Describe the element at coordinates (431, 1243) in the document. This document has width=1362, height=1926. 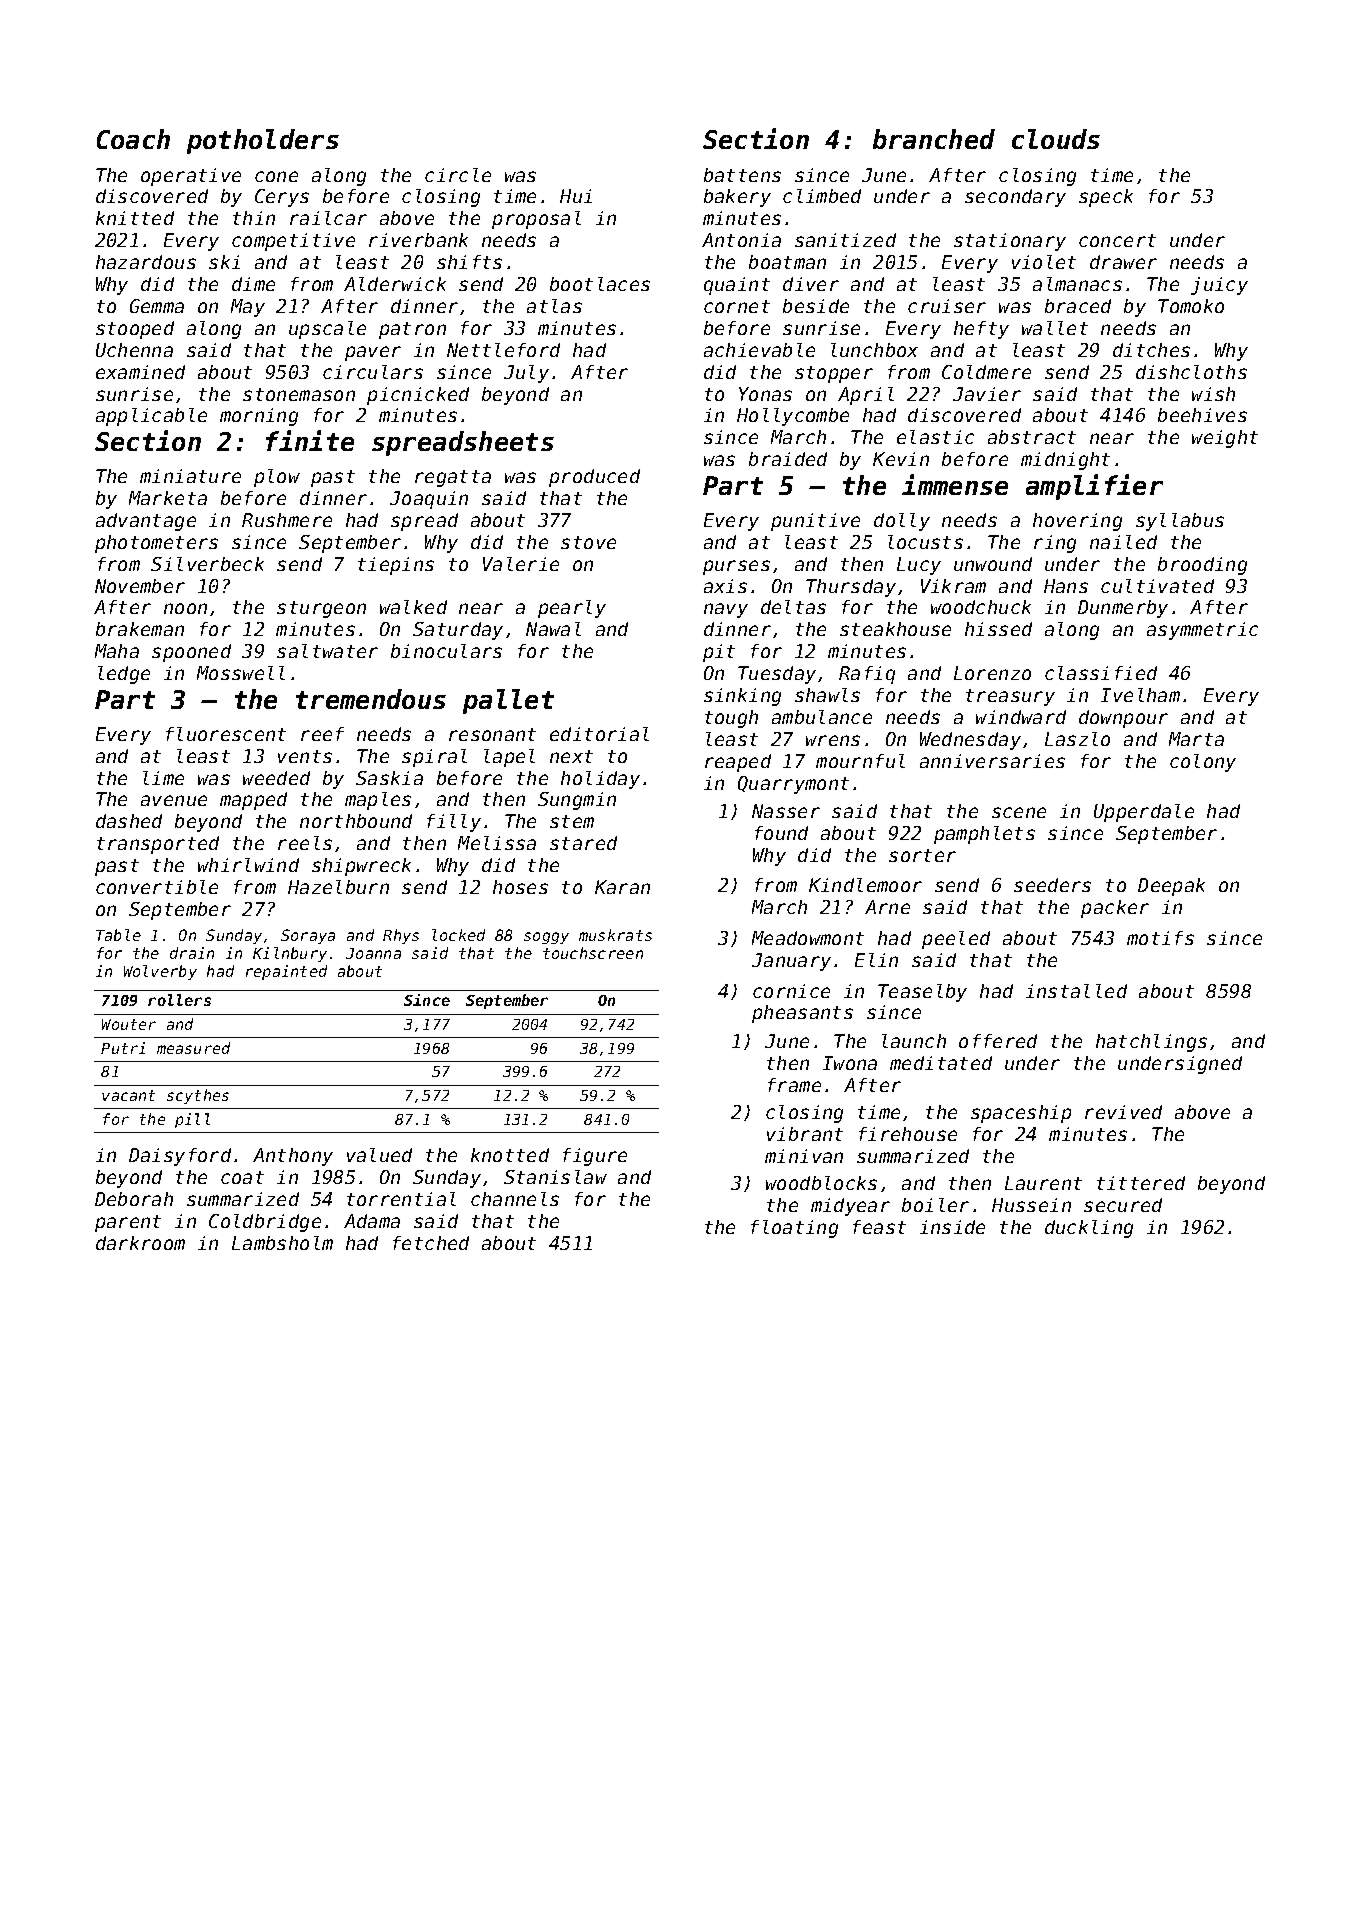
I see `fetched` at that location.
